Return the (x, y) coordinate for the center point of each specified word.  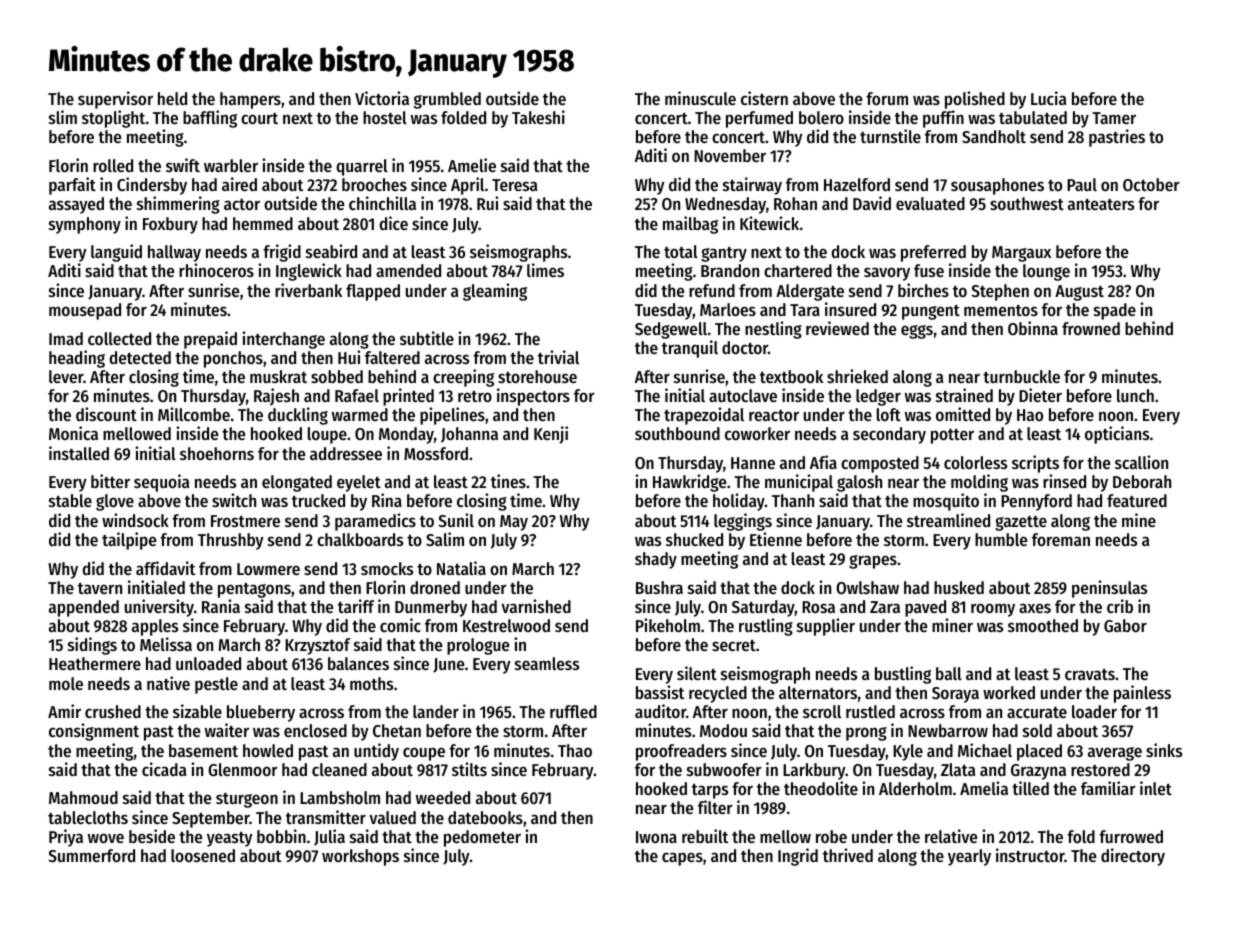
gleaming (495, 292)
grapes (873, 562)
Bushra (659, 587)
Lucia (1048, 98)
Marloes (728, 309)
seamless (547, 663)
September (211, 819)
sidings (92, 646)
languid (116, 253)
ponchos (233, 359)
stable (70, 500)
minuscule (700, 98)
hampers (250, 100)
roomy (993, 610)
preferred (933, 253)
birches (923, 290)
